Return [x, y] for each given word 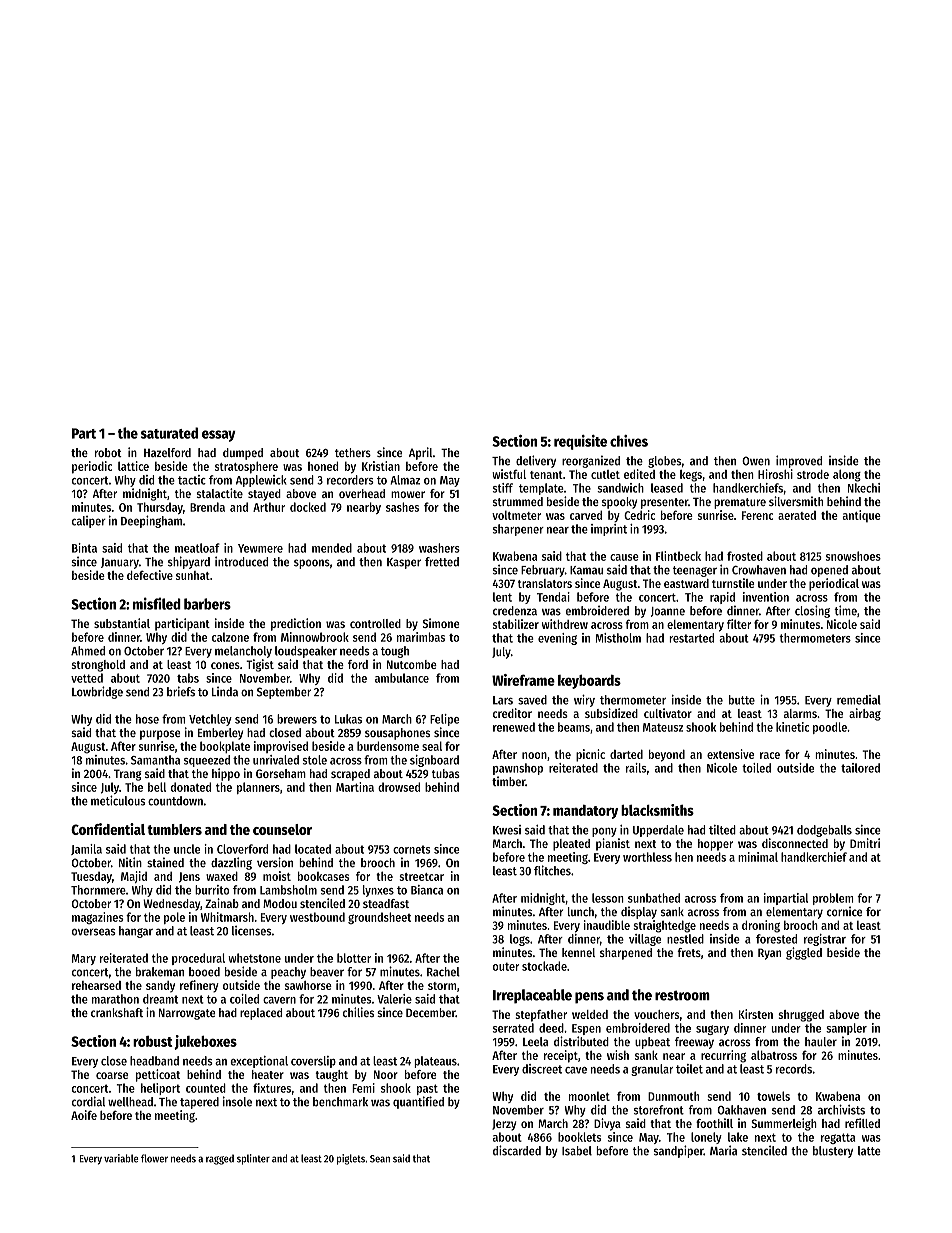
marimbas [421, 637]
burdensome [388, 746]
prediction [296, 624]
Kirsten [756, 1014]
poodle [830, 728]
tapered [199, 1103]
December [431, 1012]
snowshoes [853, 556]
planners [258, 788]
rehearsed [96, 985]
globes [664, 462]
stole [315, 760]
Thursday [160, 508]
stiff [503, 488]
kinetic [792, 727]
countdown [175, 801]
